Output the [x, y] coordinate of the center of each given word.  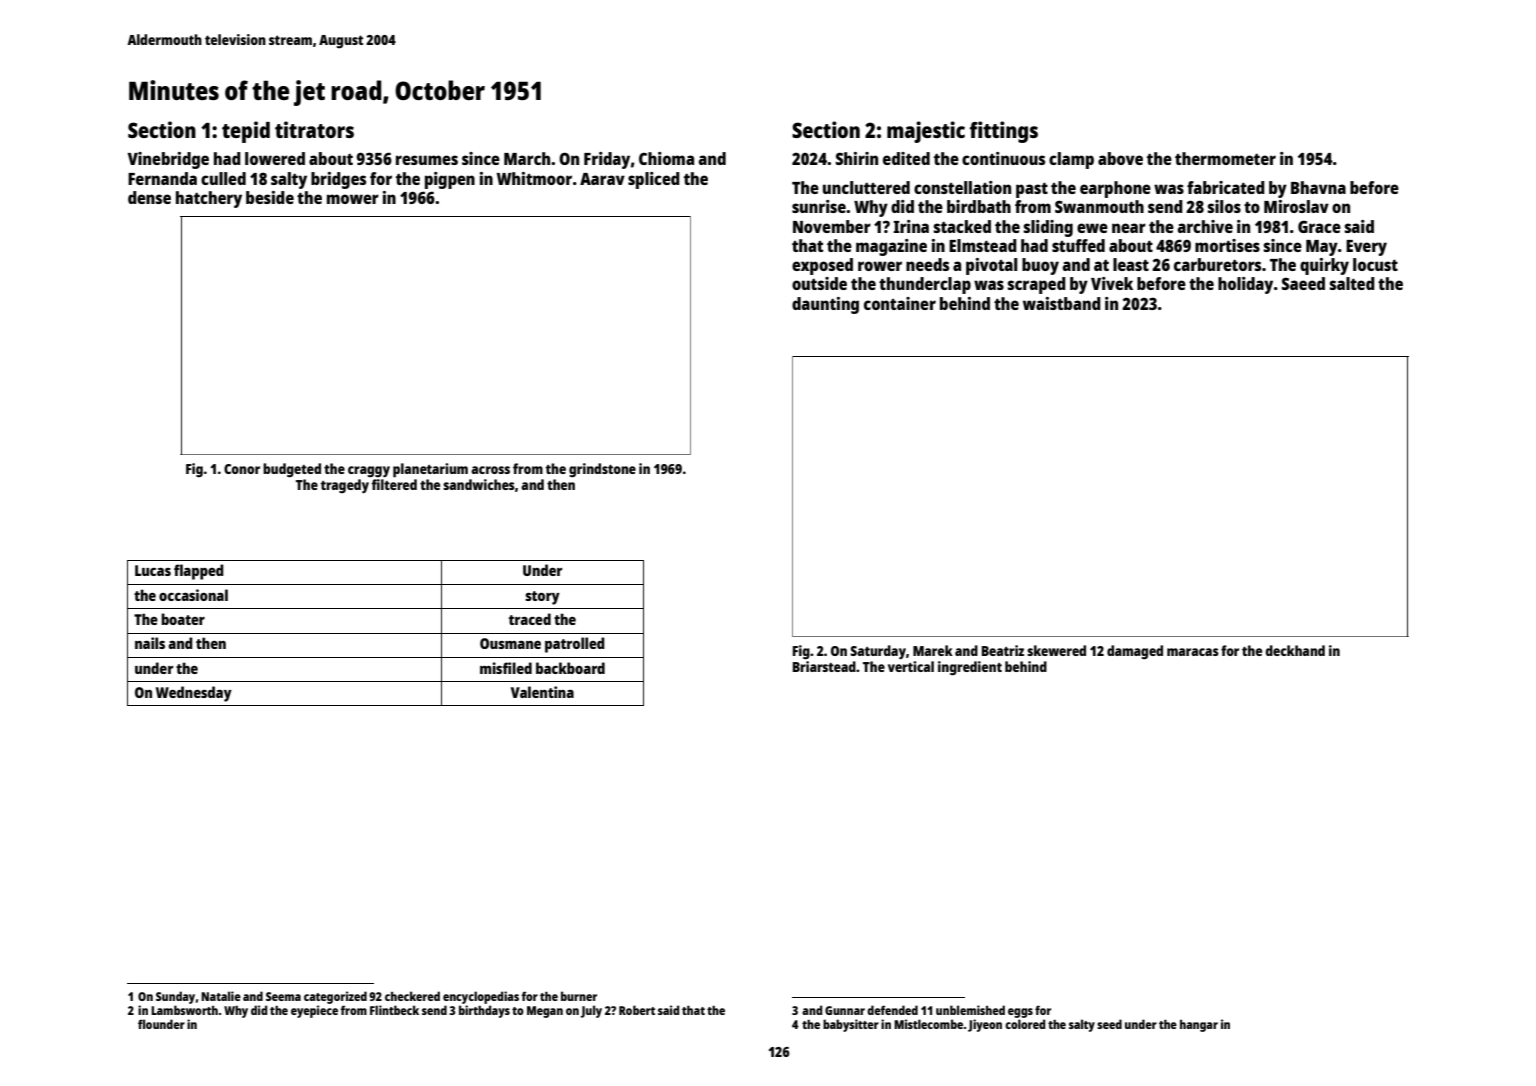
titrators [314, 129]
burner [579, 996]
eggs [1020, 1013]
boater [183, 619]
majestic [926, 132]
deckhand [1295, 650]
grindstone [602, 470]
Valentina [542, 692]
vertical [911, 666]
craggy [369, 471]
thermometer [1225, 158]
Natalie [221, 996]
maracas [1193, 652]
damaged [1135, 652]
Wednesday [194, 694]
